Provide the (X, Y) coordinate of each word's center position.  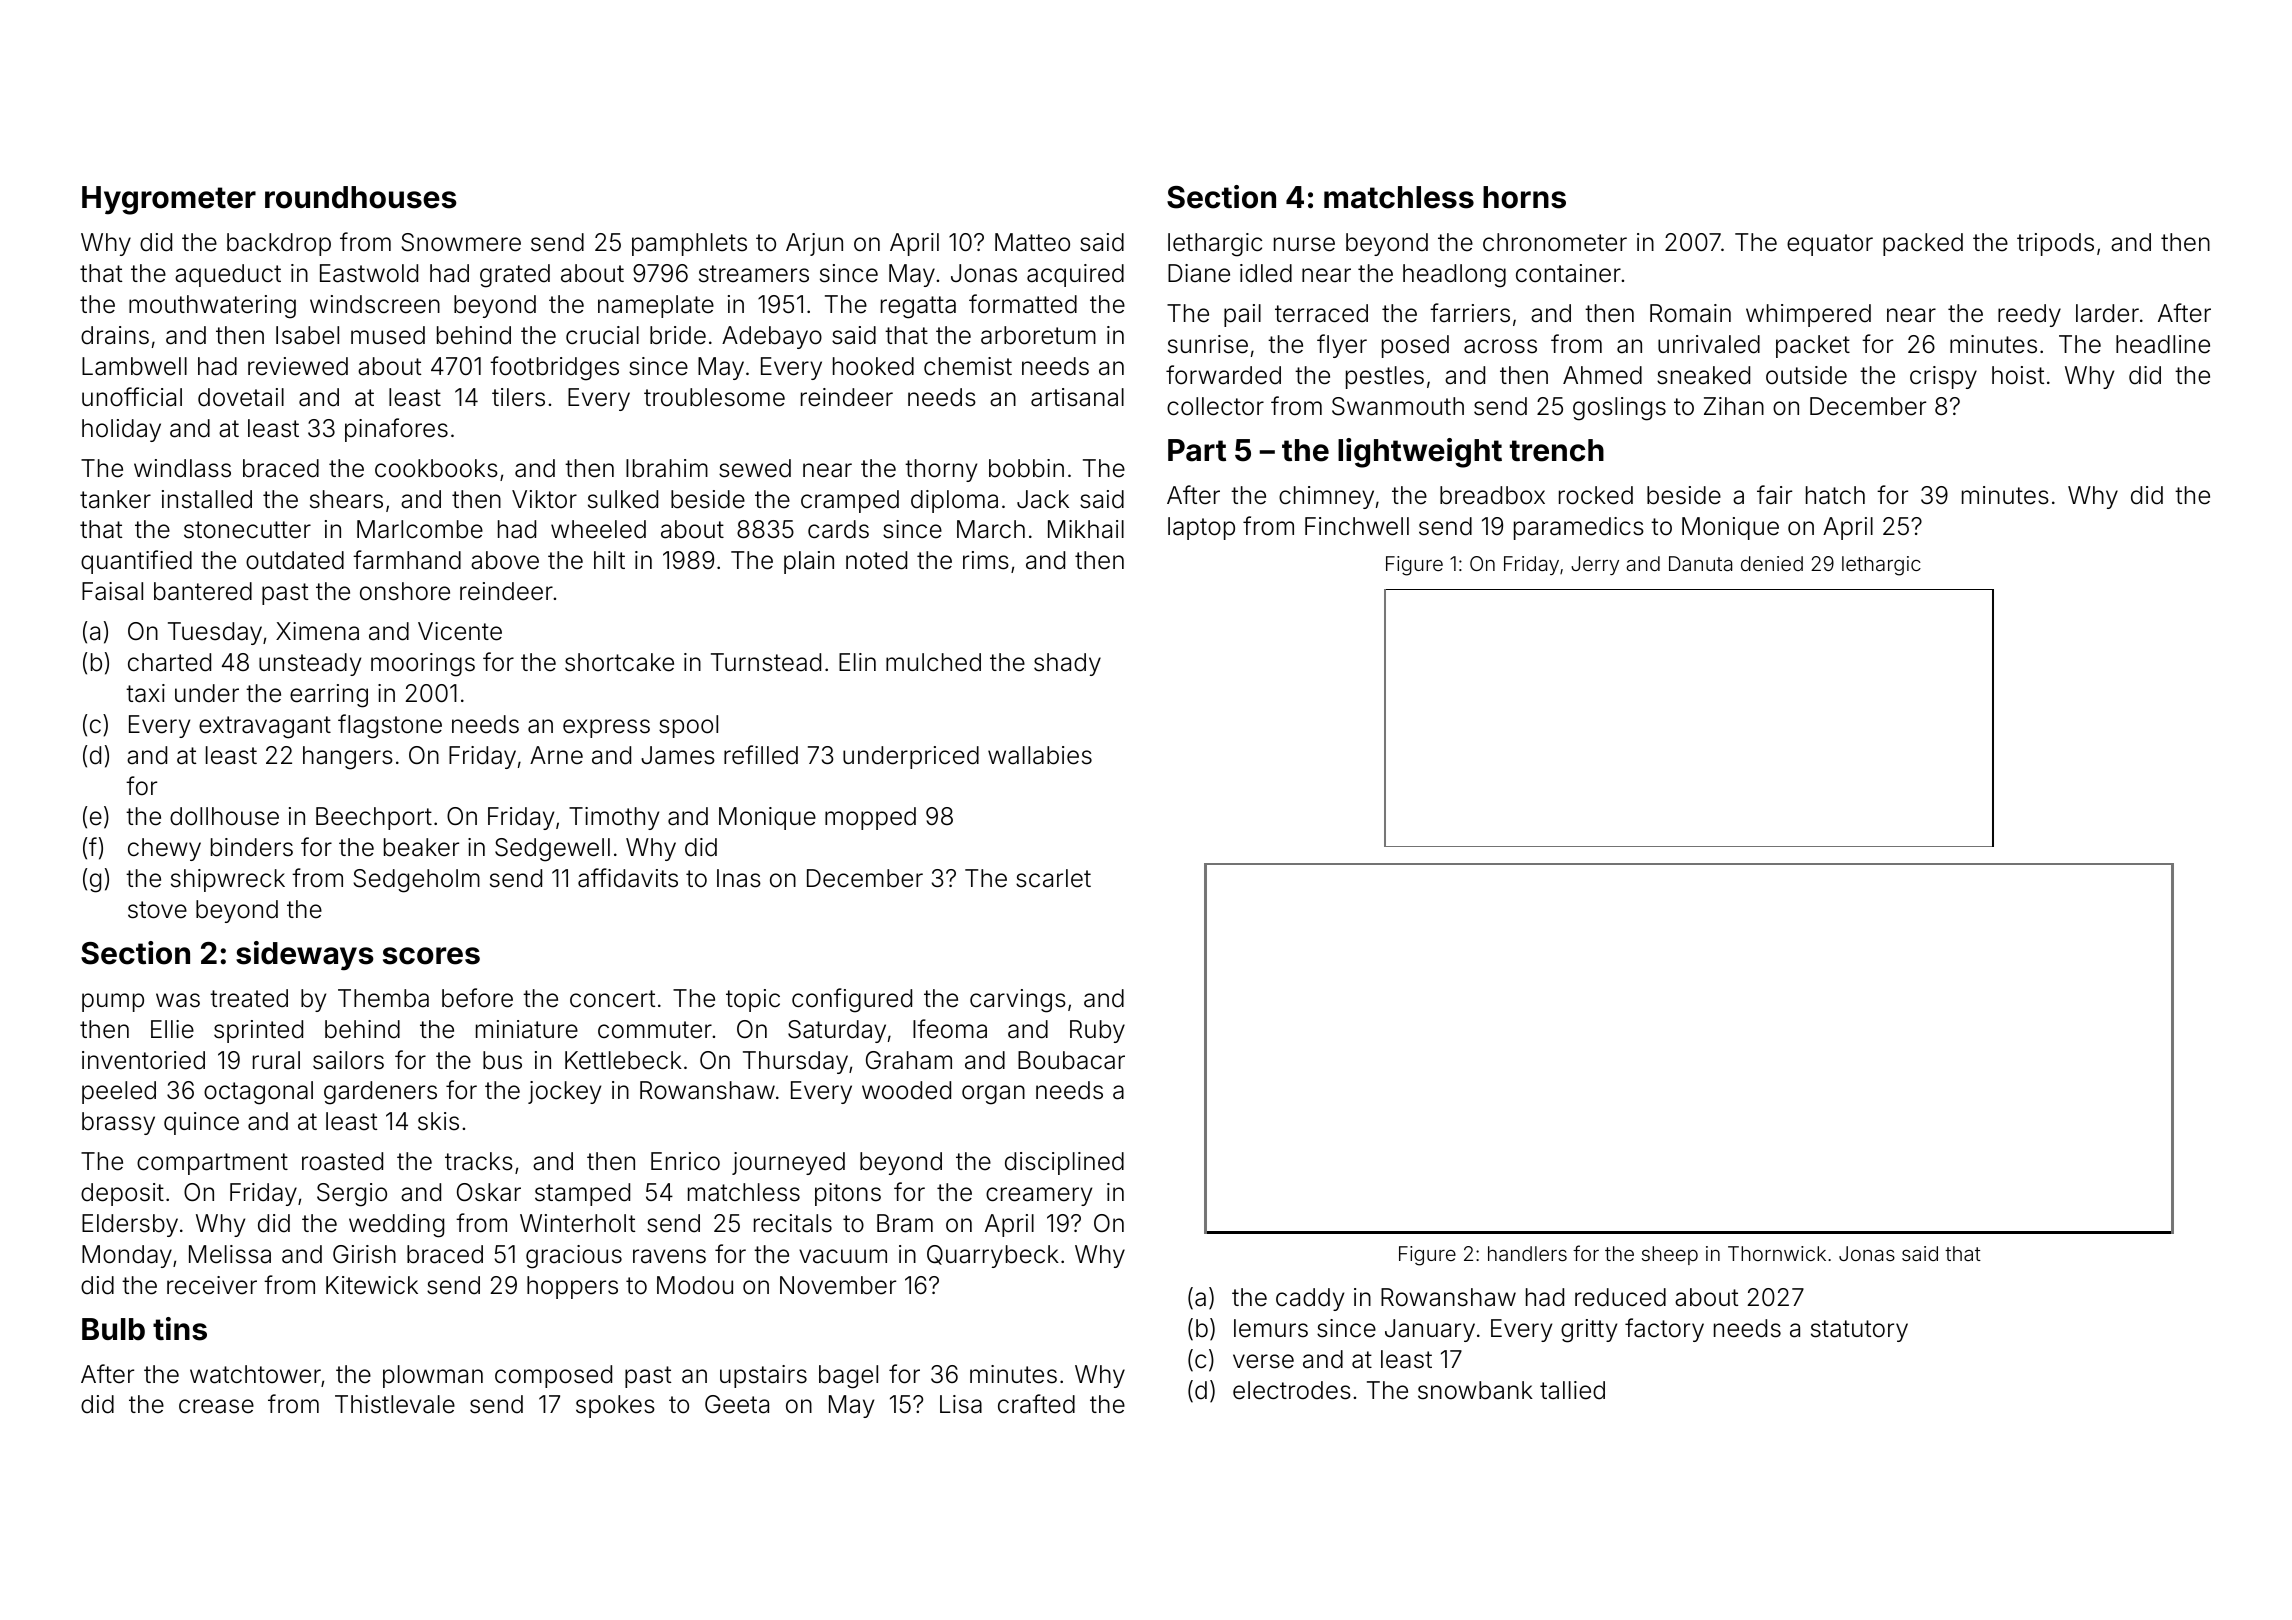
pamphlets (689, 244)
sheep (1670, 1255)
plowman (433, 1376)
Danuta (1700, 563)
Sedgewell (552, 850)
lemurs (1271, 1328)
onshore (405, 591)
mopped (870, 818)
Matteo (1032, 242)
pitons (848, 1194)
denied (1772, 563)
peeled (119, 1092)
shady (1067, 664)
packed (1923, 244)
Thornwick (1777, 1253)
